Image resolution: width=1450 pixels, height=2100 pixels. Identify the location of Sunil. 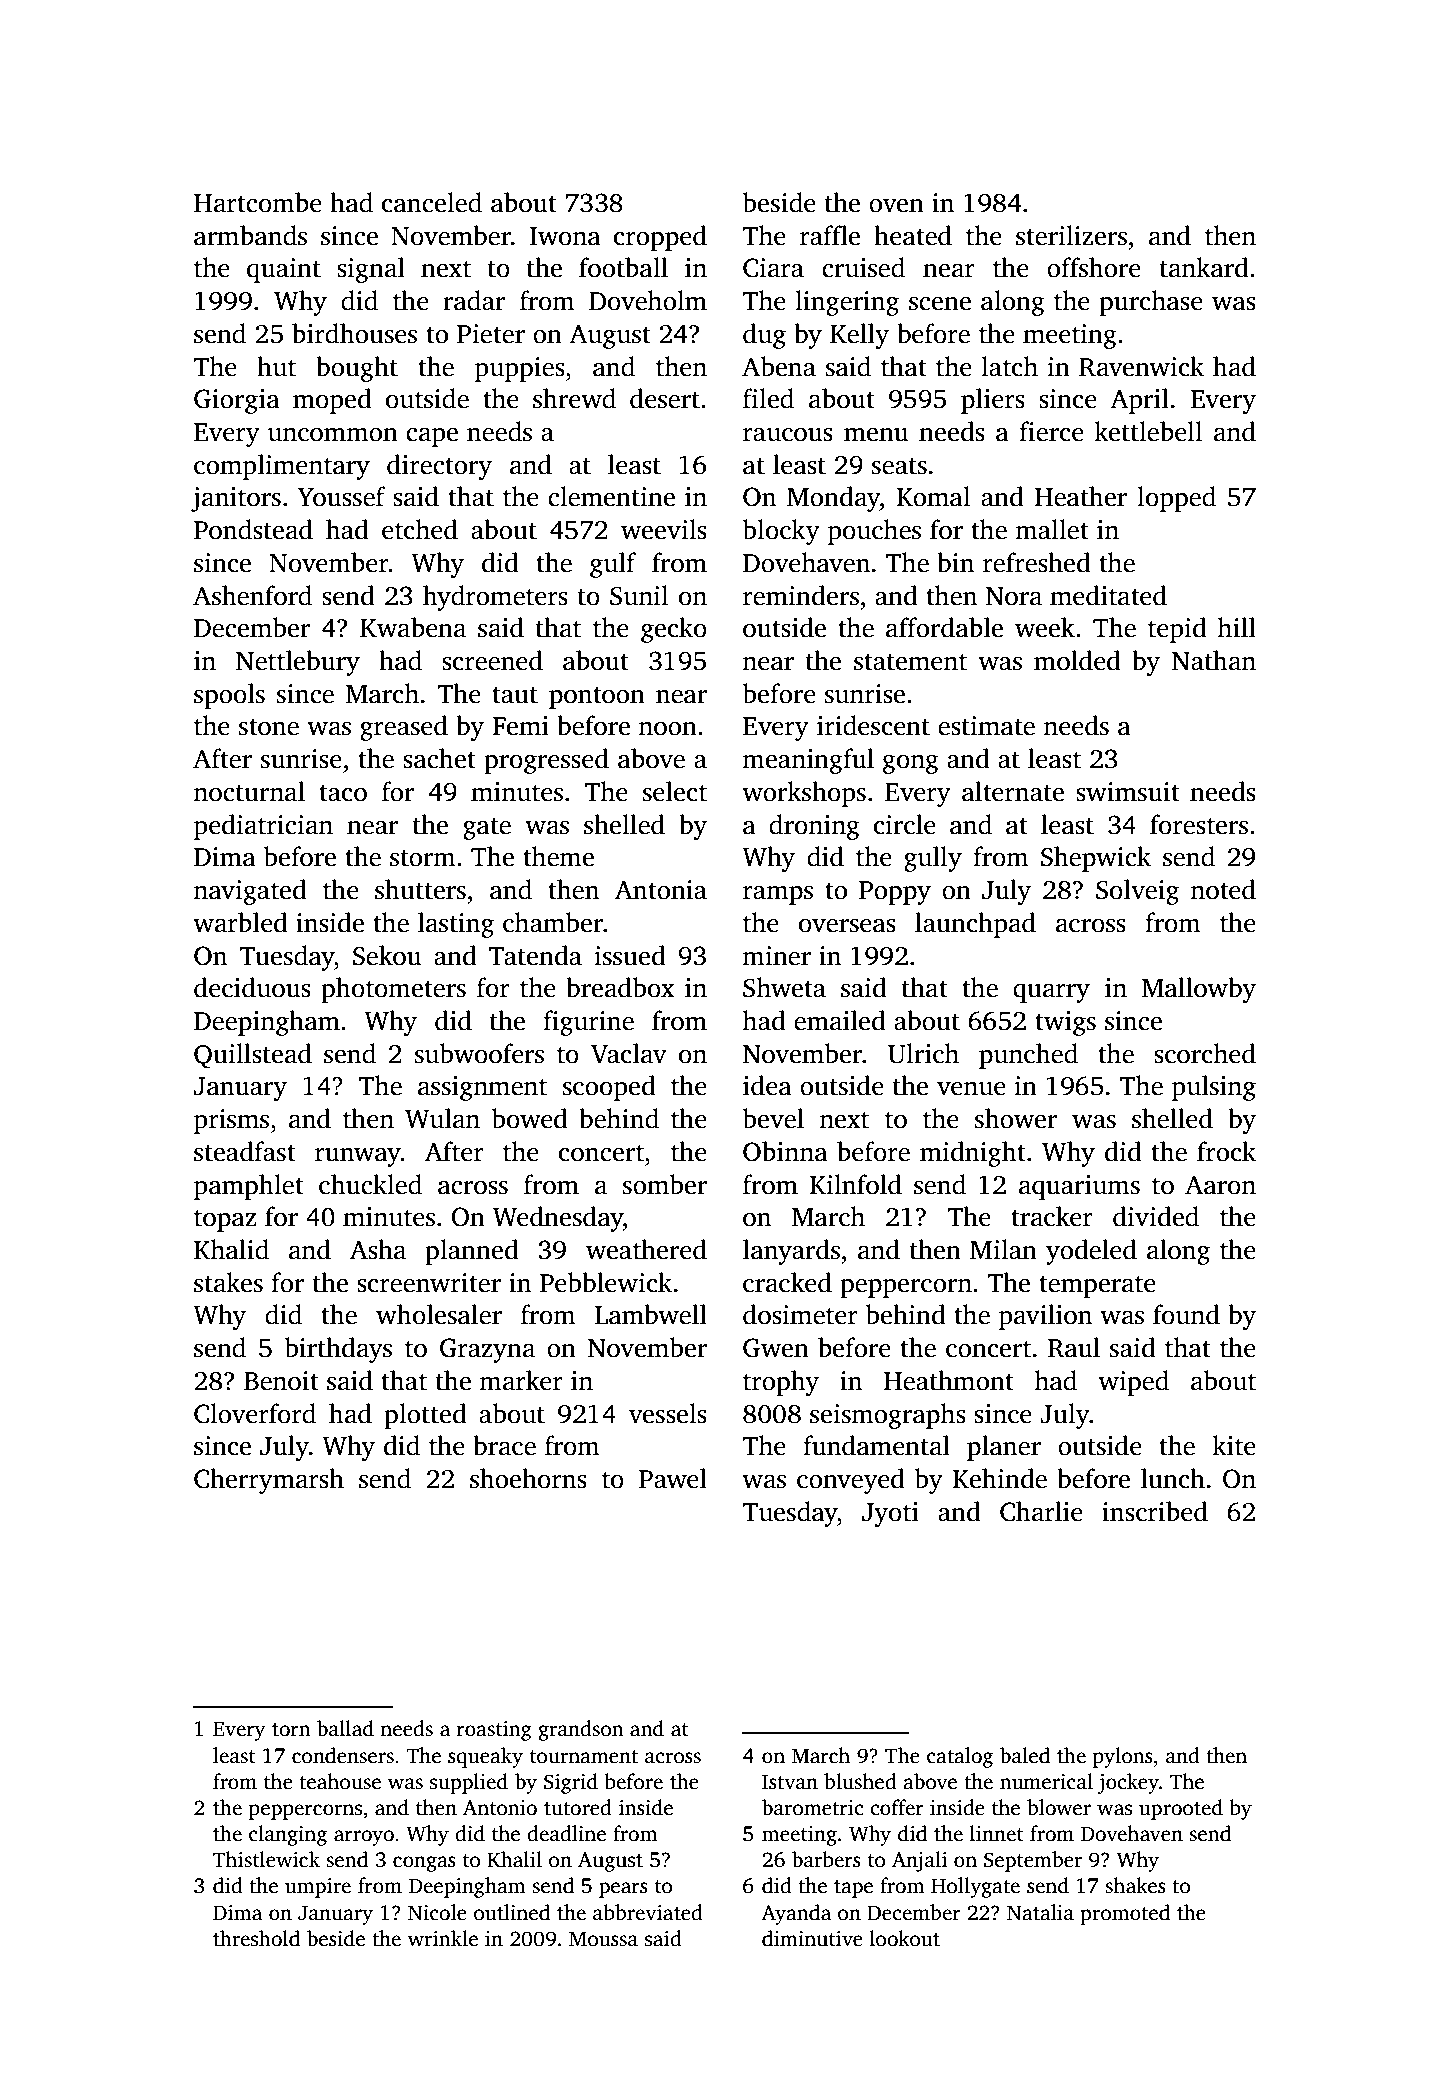
(639, 595).
